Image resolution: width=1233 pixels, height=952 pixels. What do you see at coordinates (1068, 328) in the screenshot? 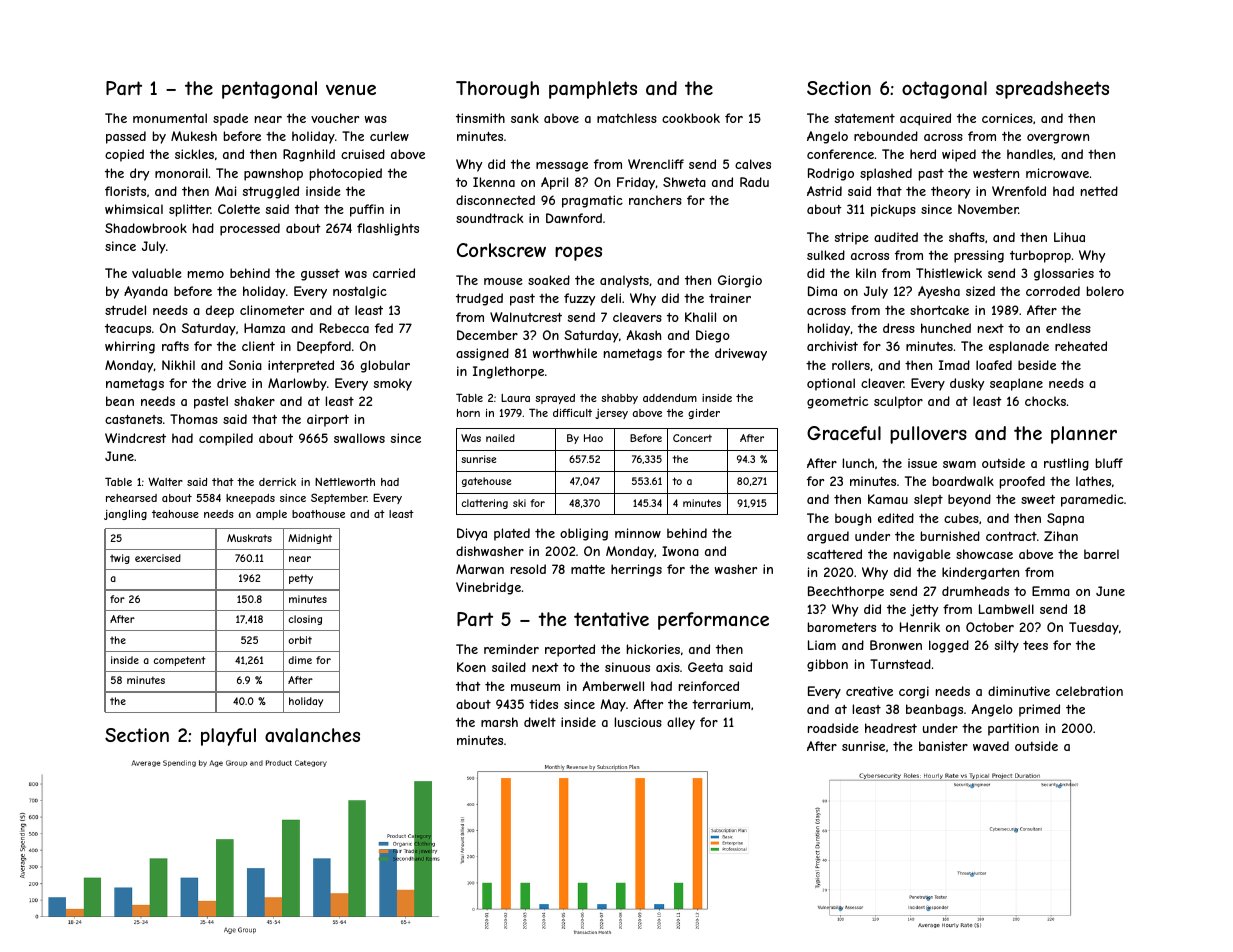
I see `endless` at bounding box center [1068, 328].
